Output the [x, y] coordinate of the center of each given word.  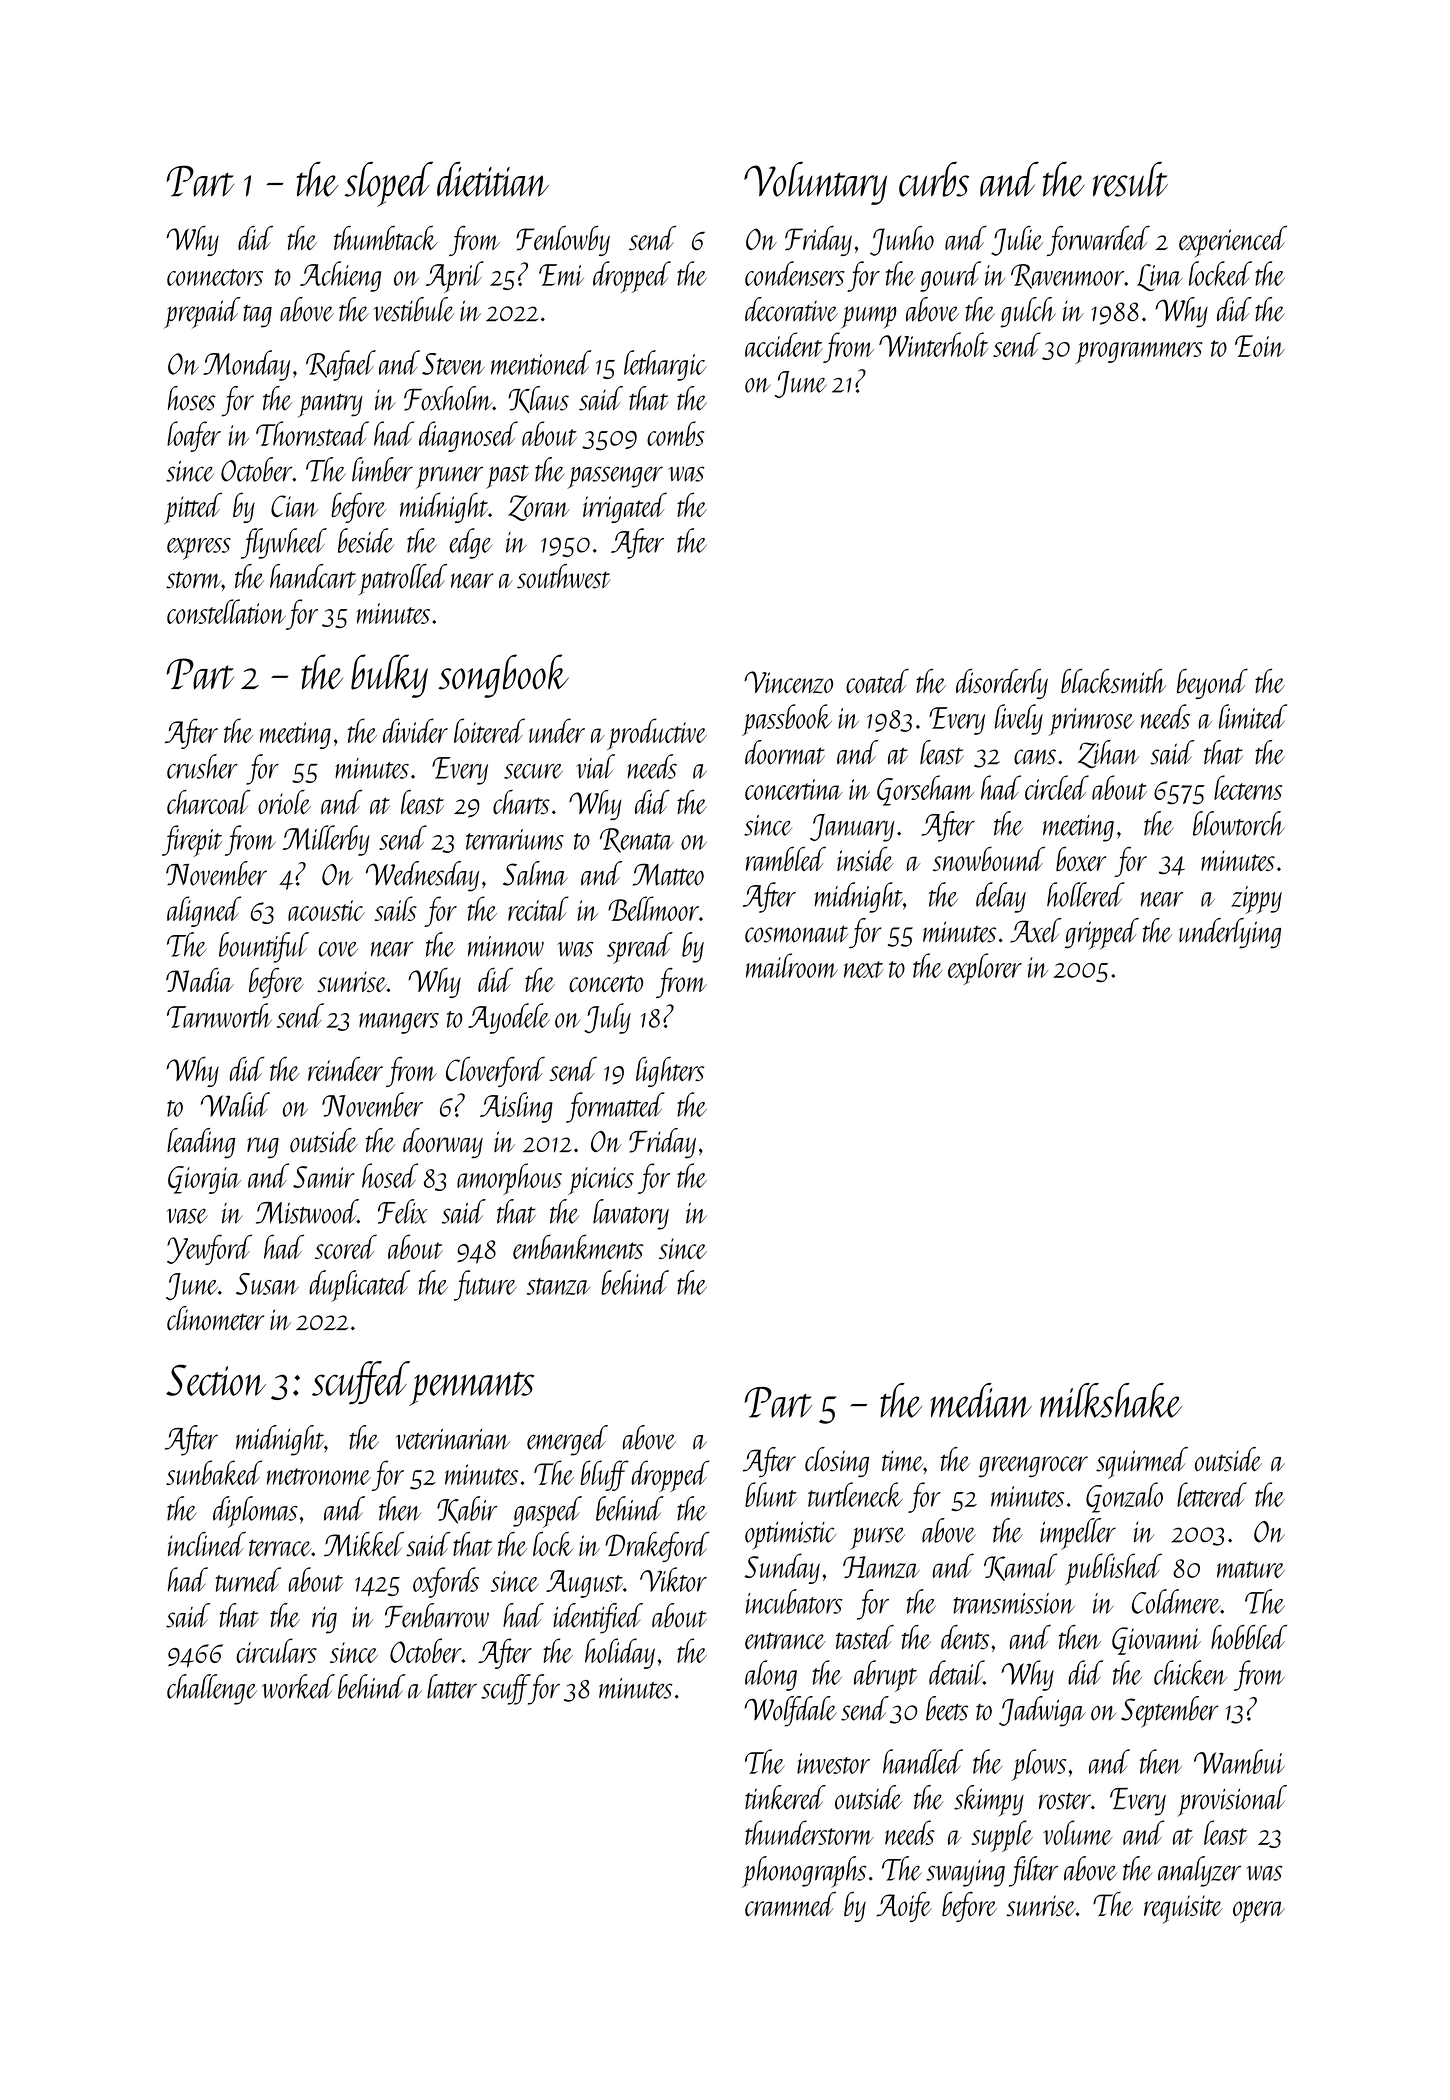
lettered [1212, 1494]
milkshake [1111, 1400]
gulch [1028, 312]
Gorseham [925, 790]
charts [521, 802]
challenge [212, 1689]
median [981, 1400]
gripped [1102, 934]
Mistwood [307, 1211]
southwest [563, 576]
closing [837, 1462]
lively [1019, 719]
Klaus [538, 399]
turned [248, 1579]
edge [471, 543]
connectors [215, 277]
